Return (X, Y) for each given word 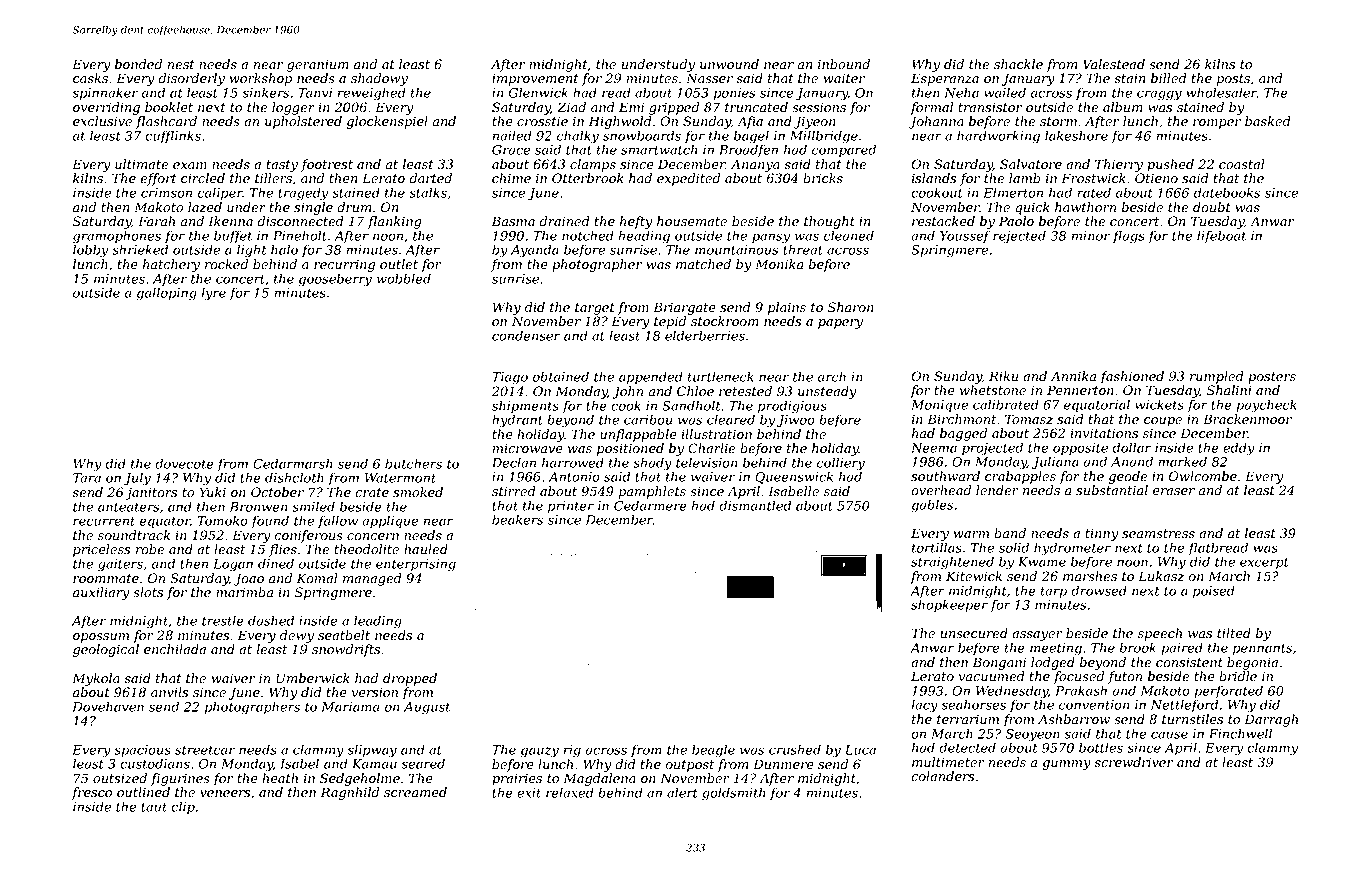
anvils (170, 692)
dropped (410, 679)
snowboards (642, 135)
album (1123, 107)
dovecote (184, 463)
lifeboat (1221, 236)
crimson (166, 193)
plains (787, 308)
